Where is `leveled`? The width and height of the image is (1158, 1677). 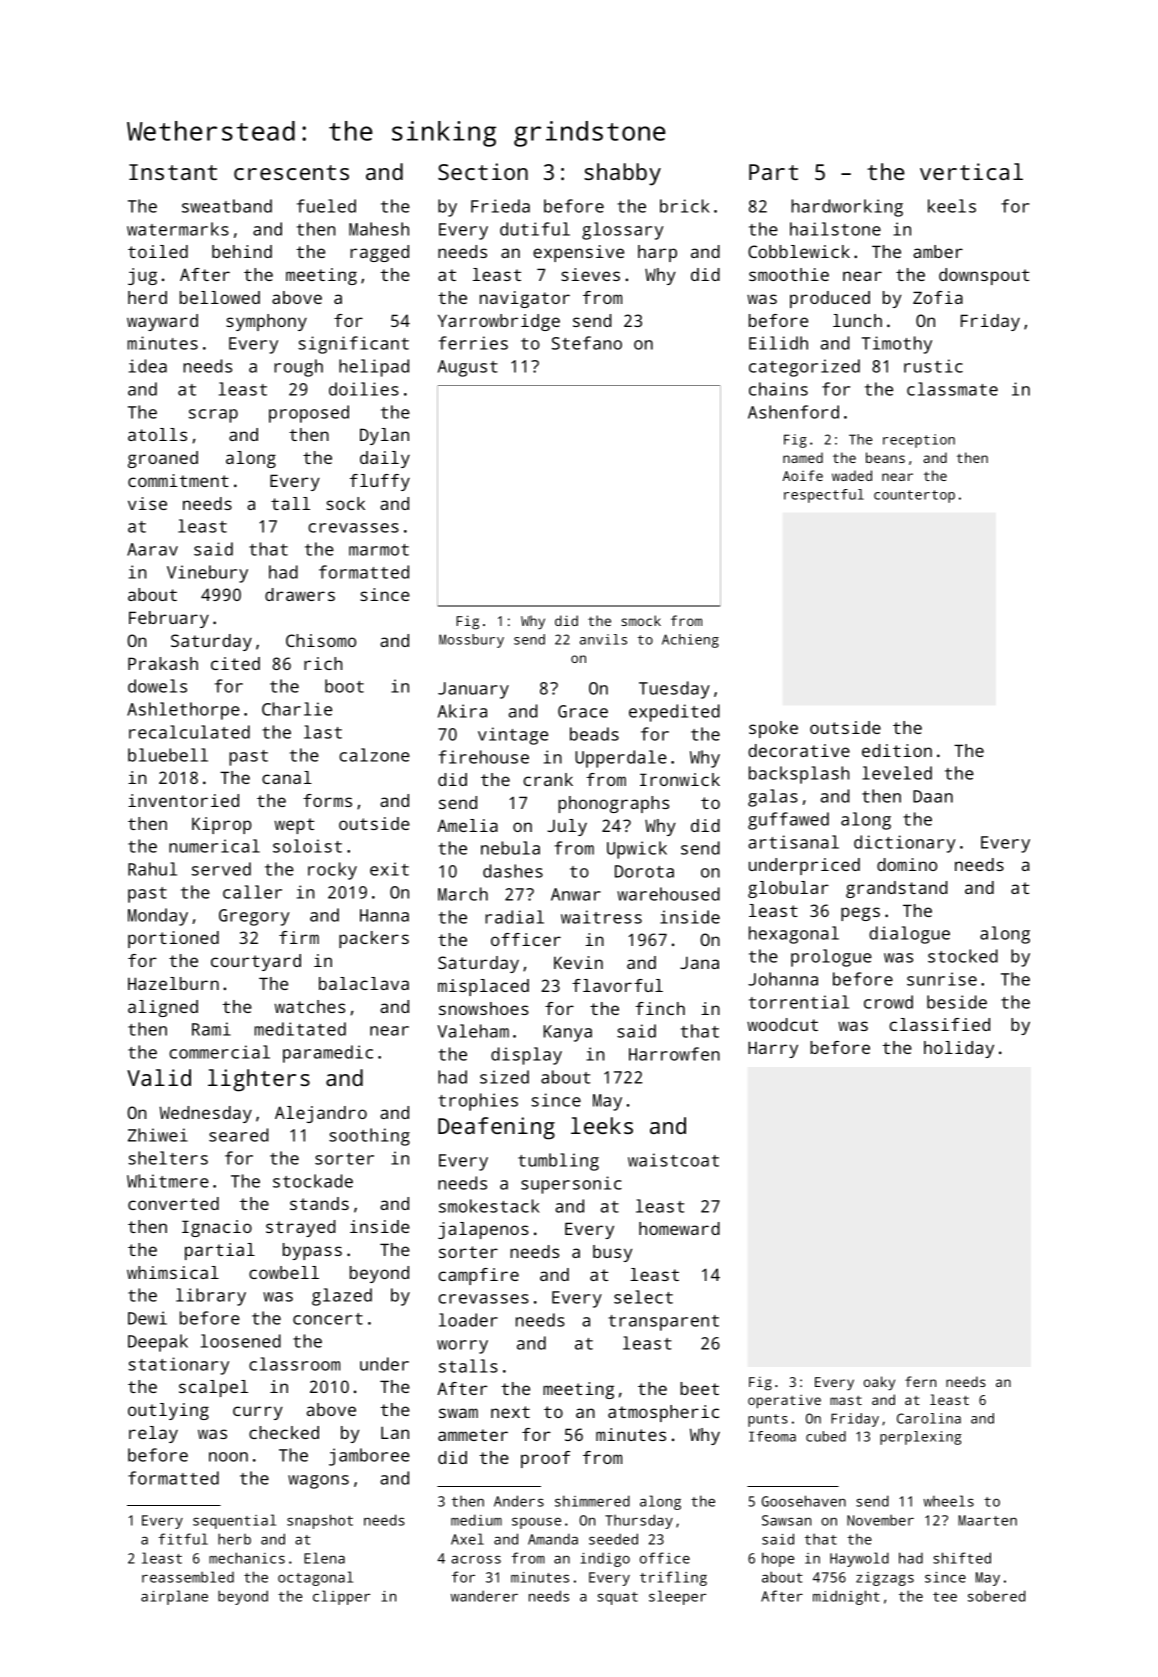
leveled is located at coordinates (897, 773).
